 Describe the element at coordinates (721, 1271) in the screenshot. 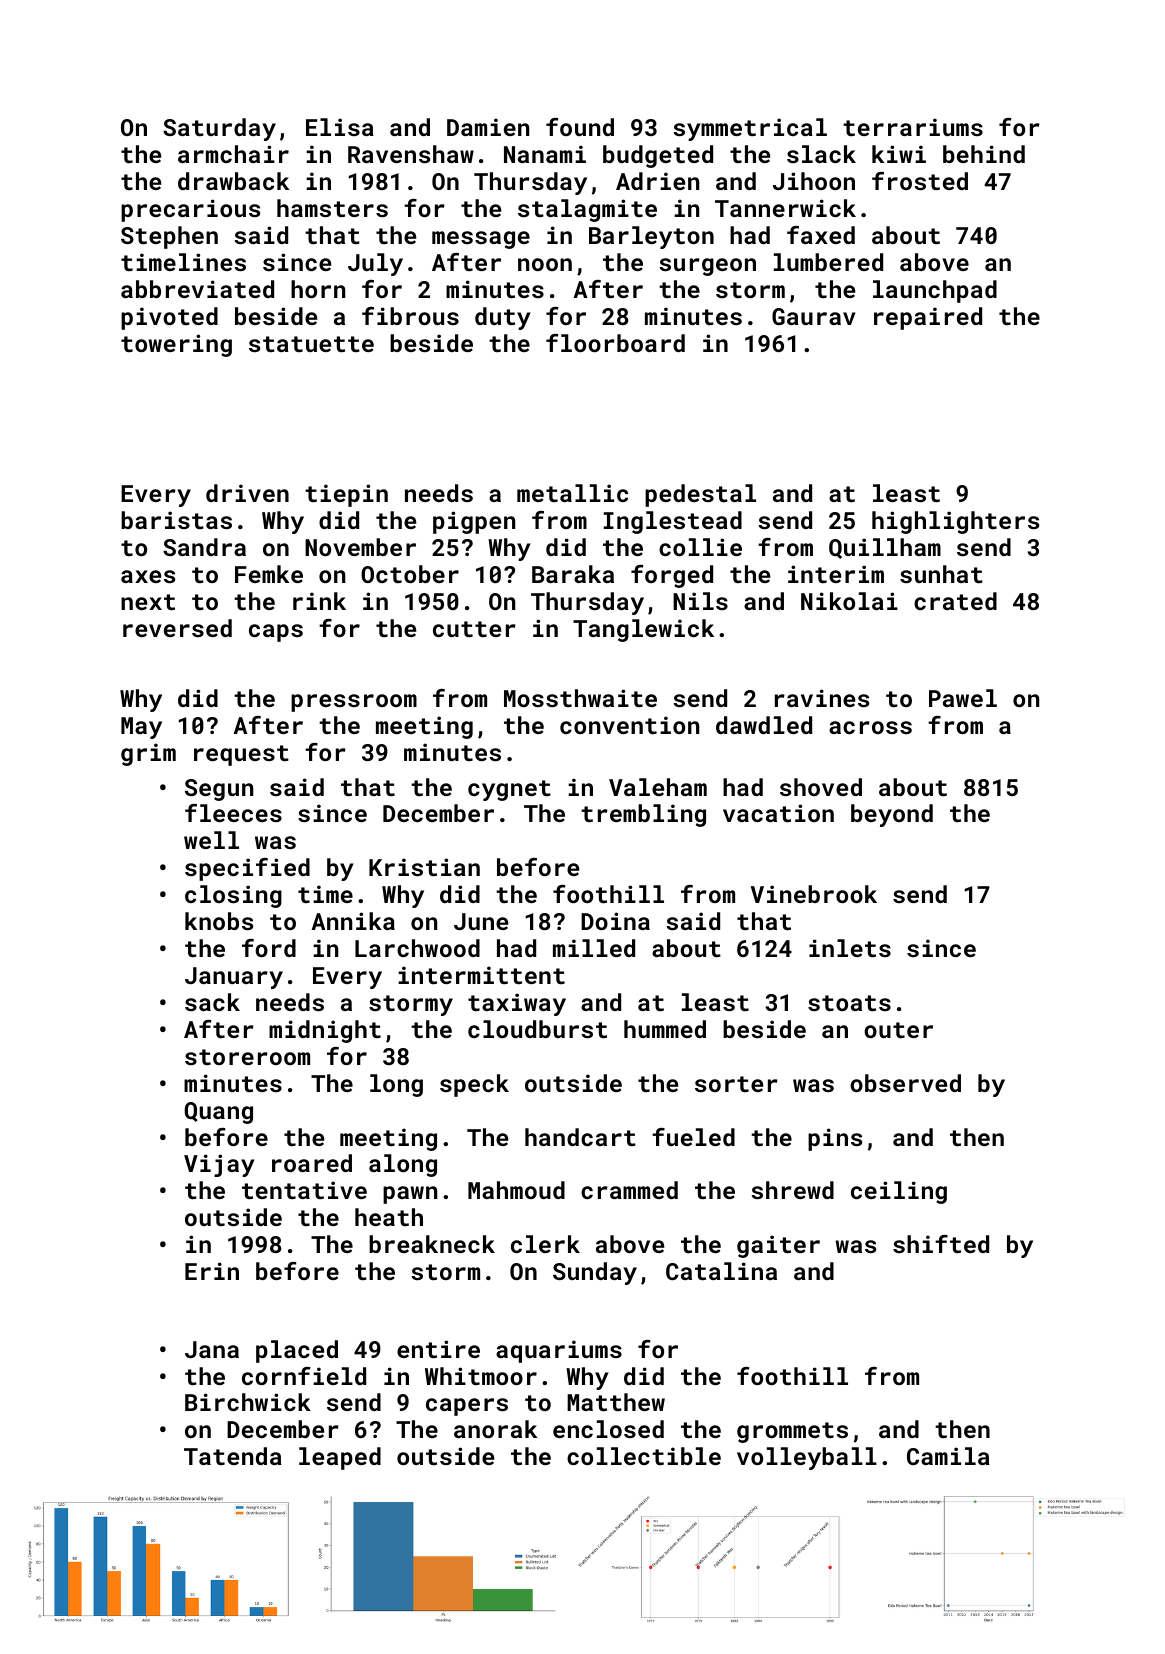

I see `Catalina` at that location.
